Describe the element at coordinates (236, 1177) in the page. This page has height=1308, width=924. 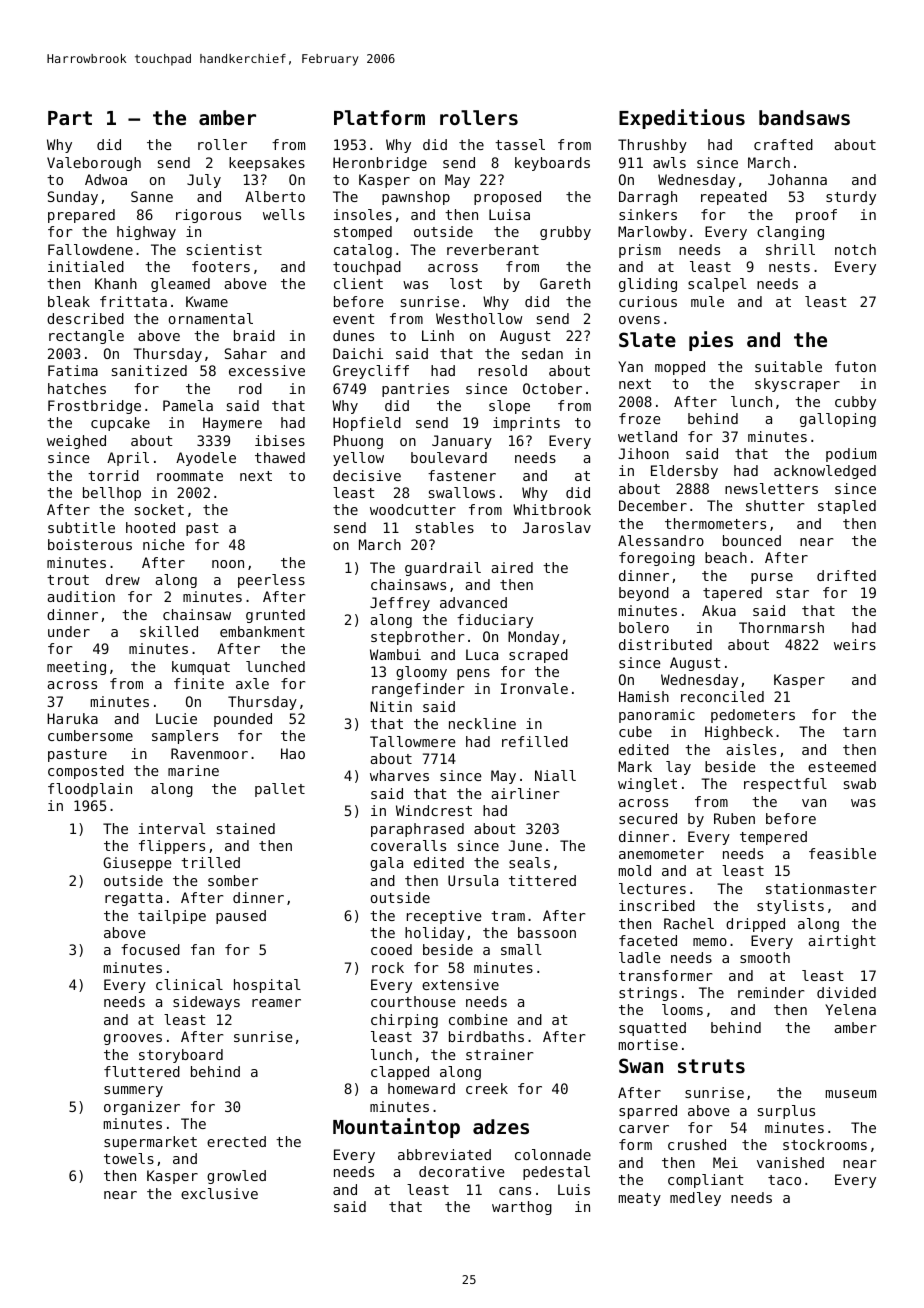
I see `growled` at that location.
